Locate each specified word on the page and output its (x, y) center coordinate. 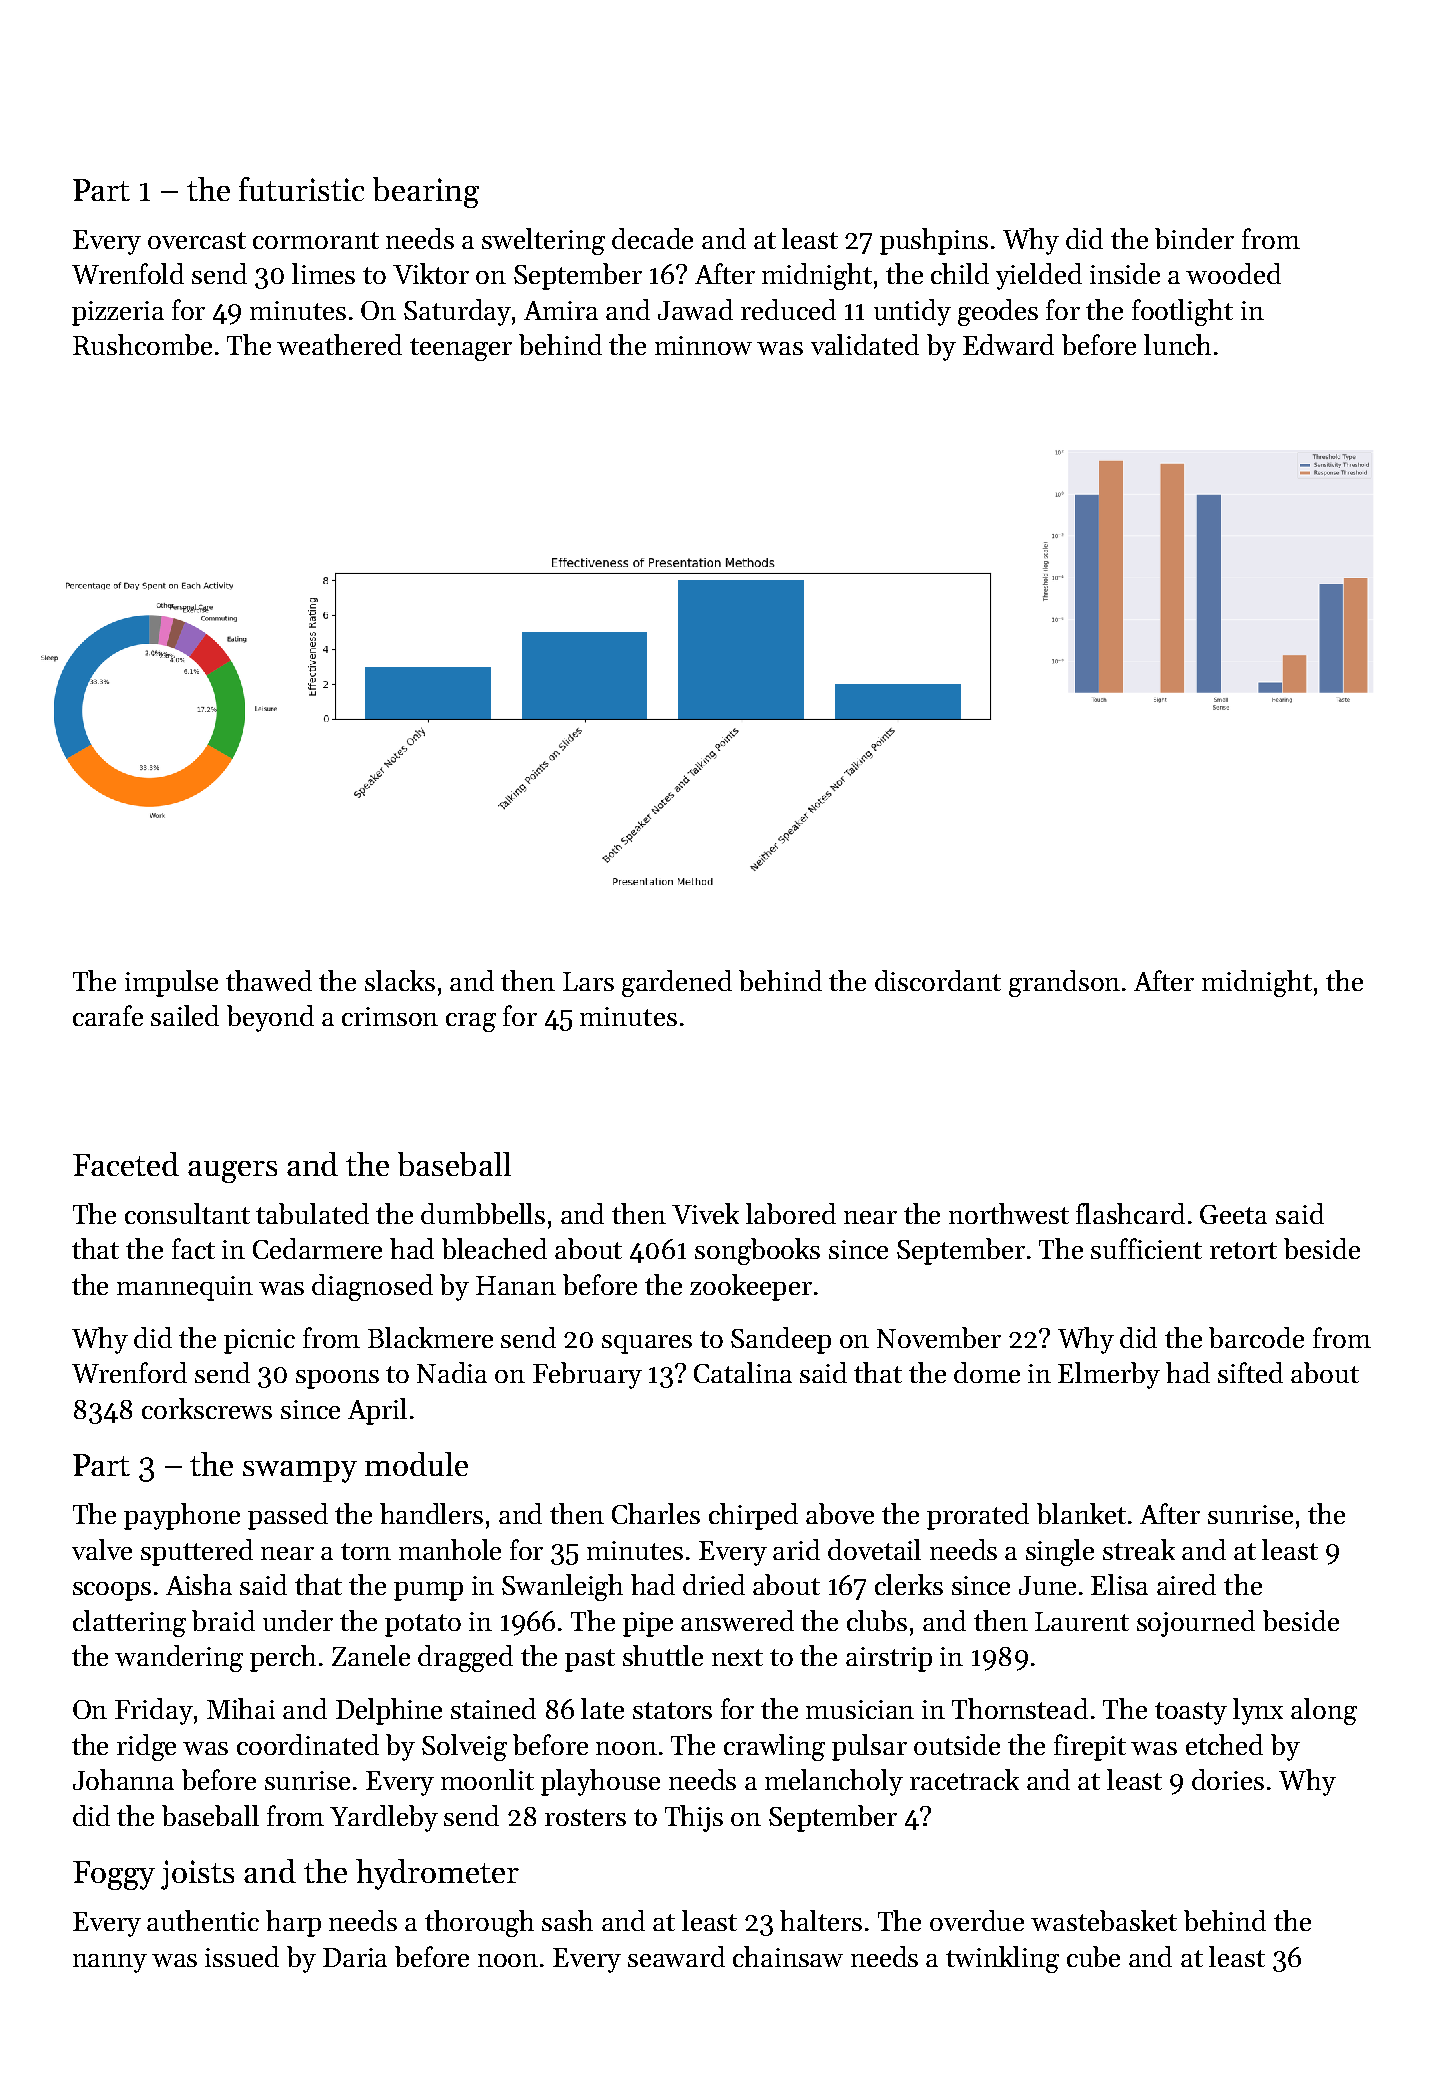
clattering (129, 1623)
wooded (1233, 273)
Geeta (1233, 1214)
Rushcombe (142, 344)
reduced (788, 309)
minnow (703, 345)
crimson (390, 1016)
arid (796, 1549)
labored (791, 1213)
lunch (1177, 344)
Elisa (1119, 1584)
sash (567, 1920)
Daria (355, 1957)
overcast (197, 240)
